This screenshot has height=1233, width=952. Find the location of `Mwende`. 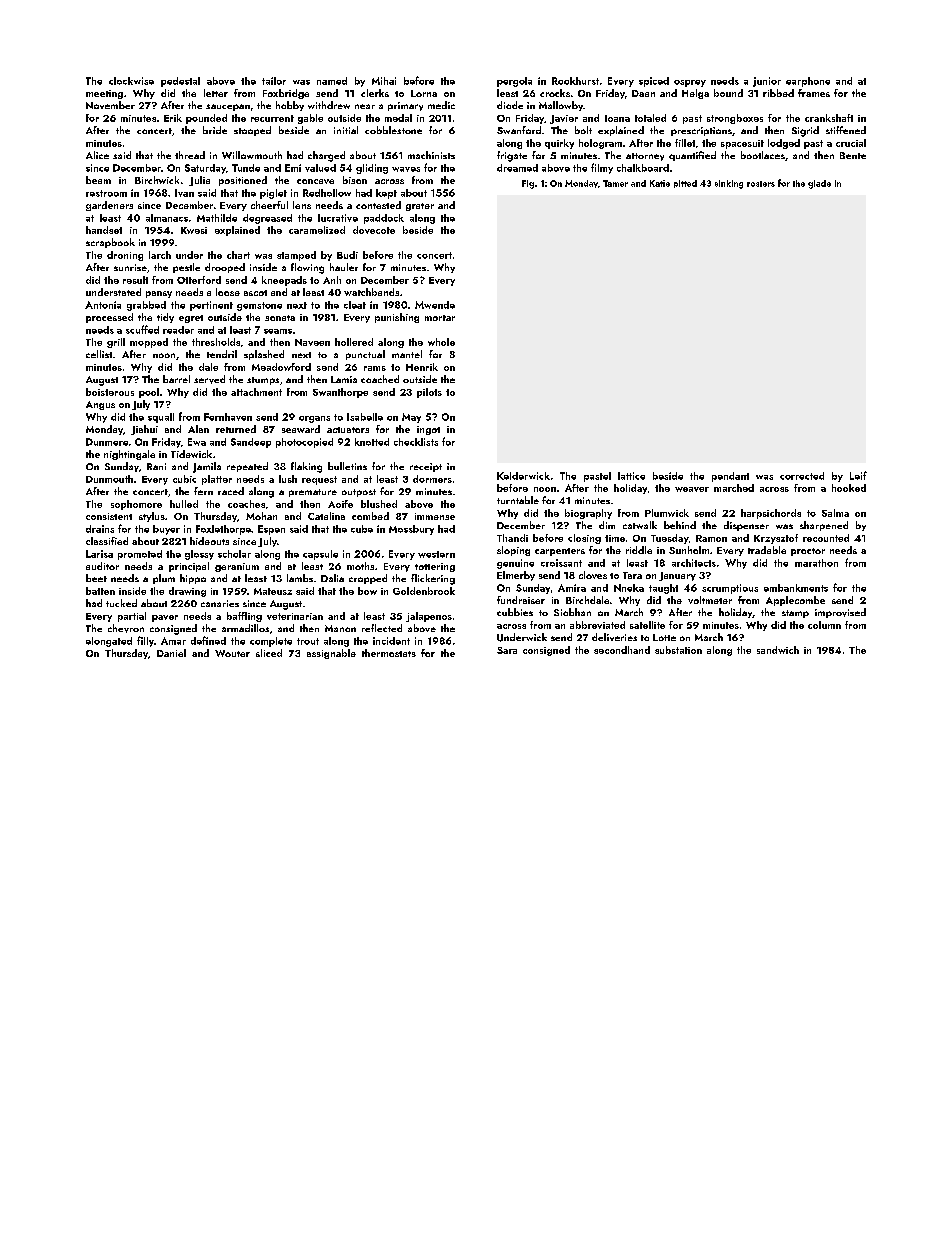

Mwende is located at coordinates (435, 305).
